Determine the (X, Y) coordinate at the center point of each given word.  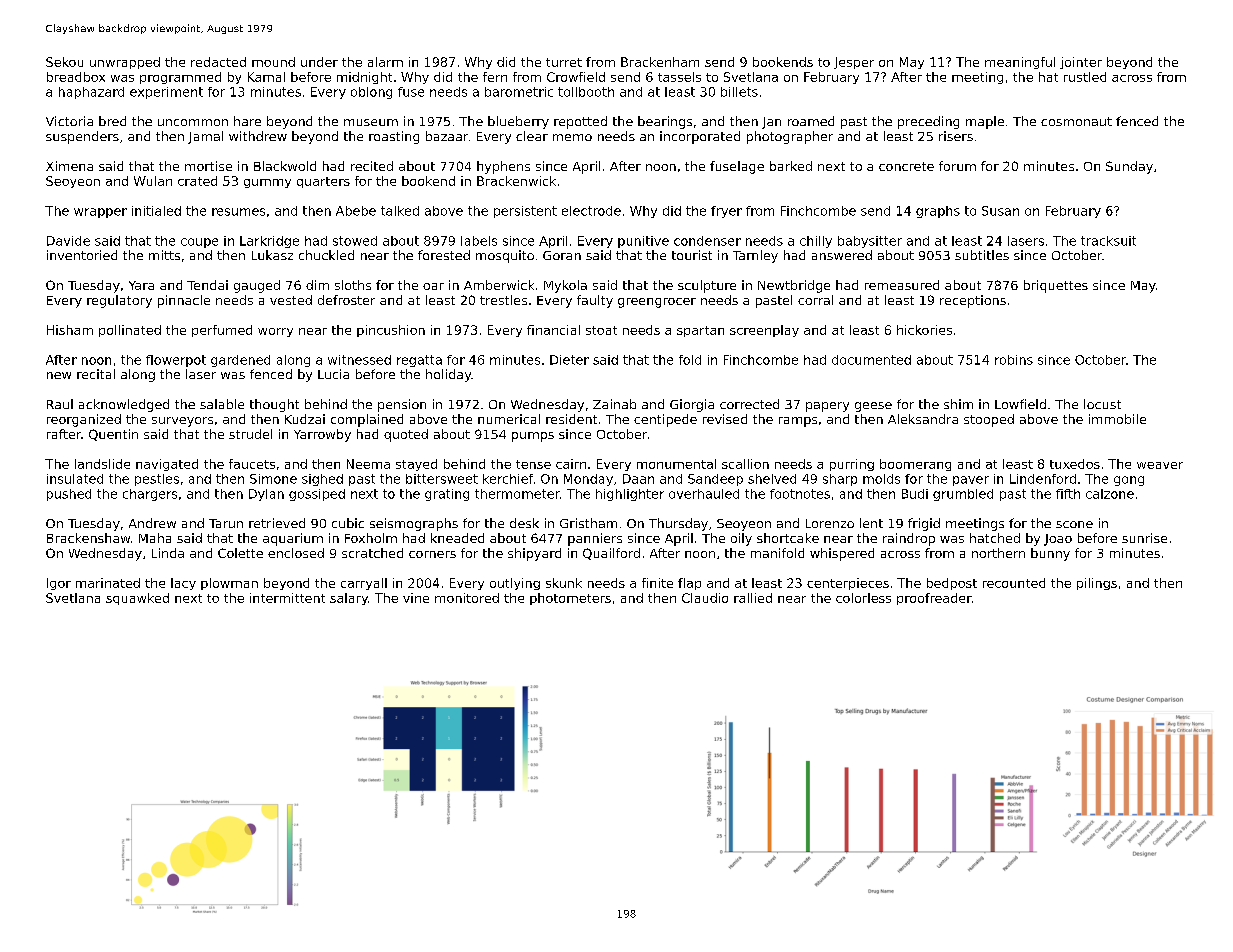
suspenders (82, 137)
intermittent (287, 598)
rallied (753, 598)
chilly (816, 242)
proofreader (934, 599)
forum (957, 166)
